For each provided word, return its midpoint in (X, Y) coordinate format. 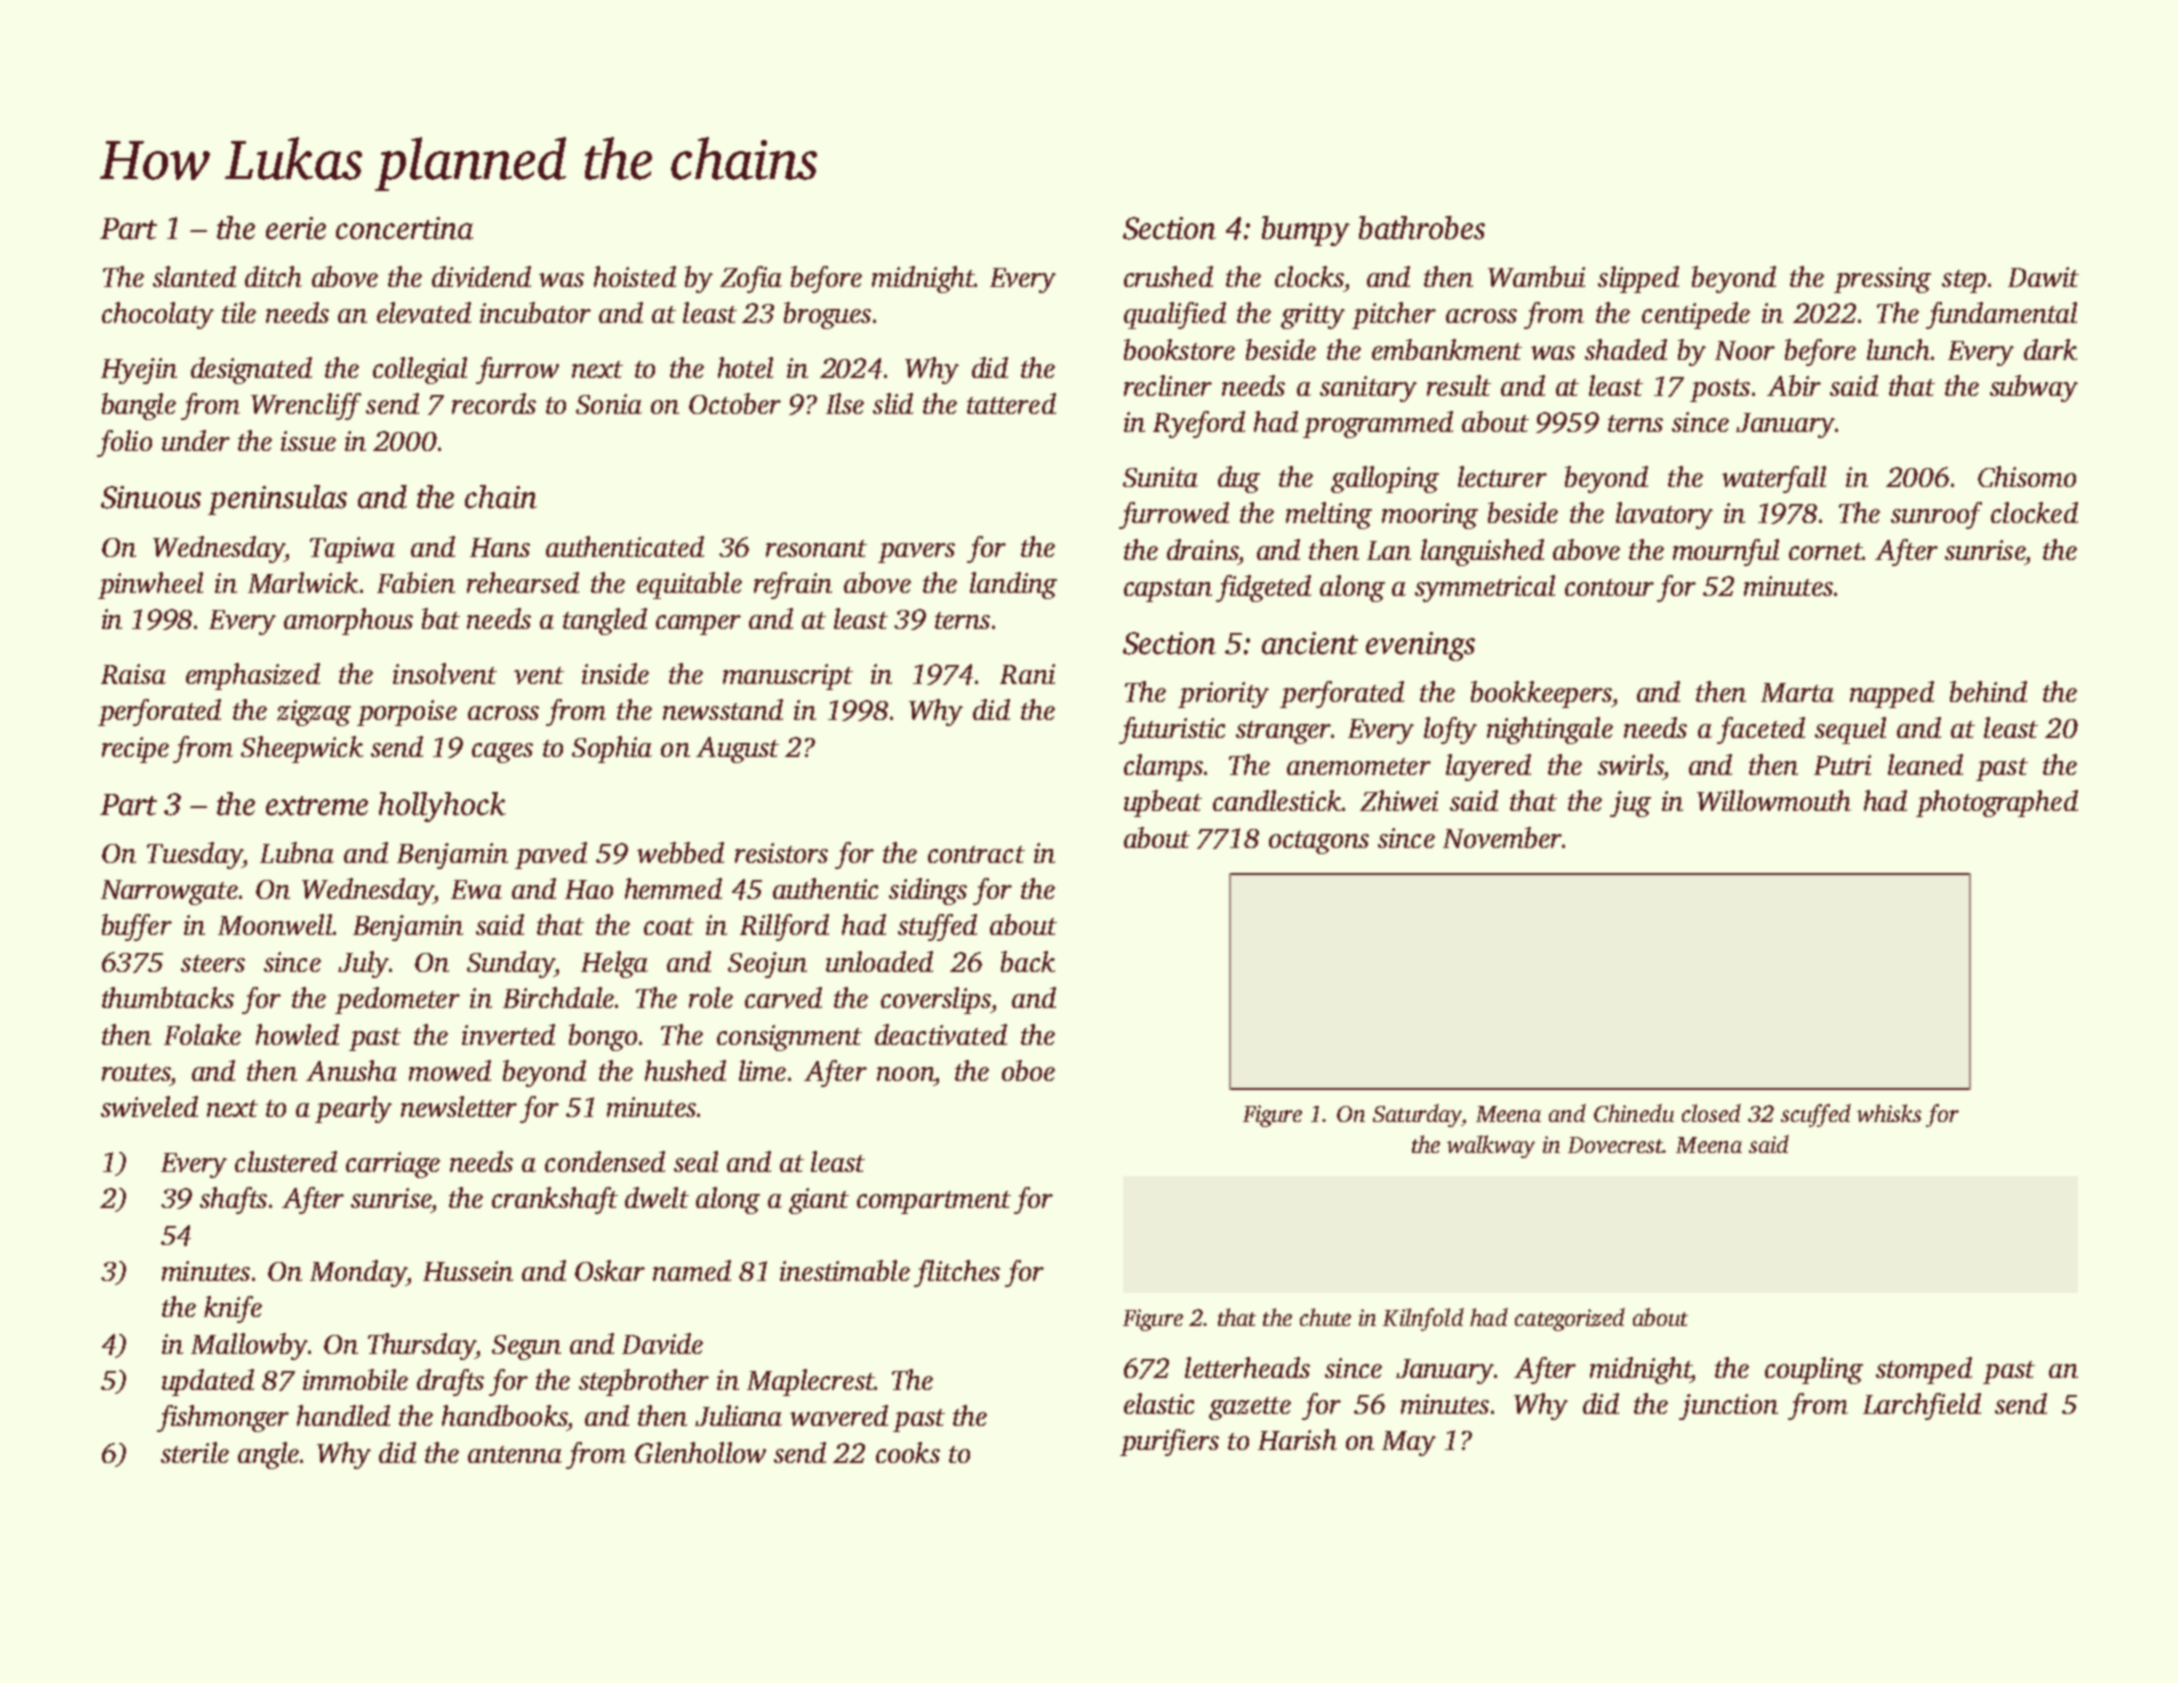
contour (1609, 587)
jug (1630, 804)
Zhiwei (1399, 800)
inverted (508, 1034)
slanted (194, 276)
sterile (195, 1452)
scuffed (1816, 1115)
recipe (135, 750)
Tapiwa (352, 550)
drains (1202, 549)
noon (905, 1074)
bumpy (1306, 231)
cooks (908, 1452)
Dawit (2043, 277)
